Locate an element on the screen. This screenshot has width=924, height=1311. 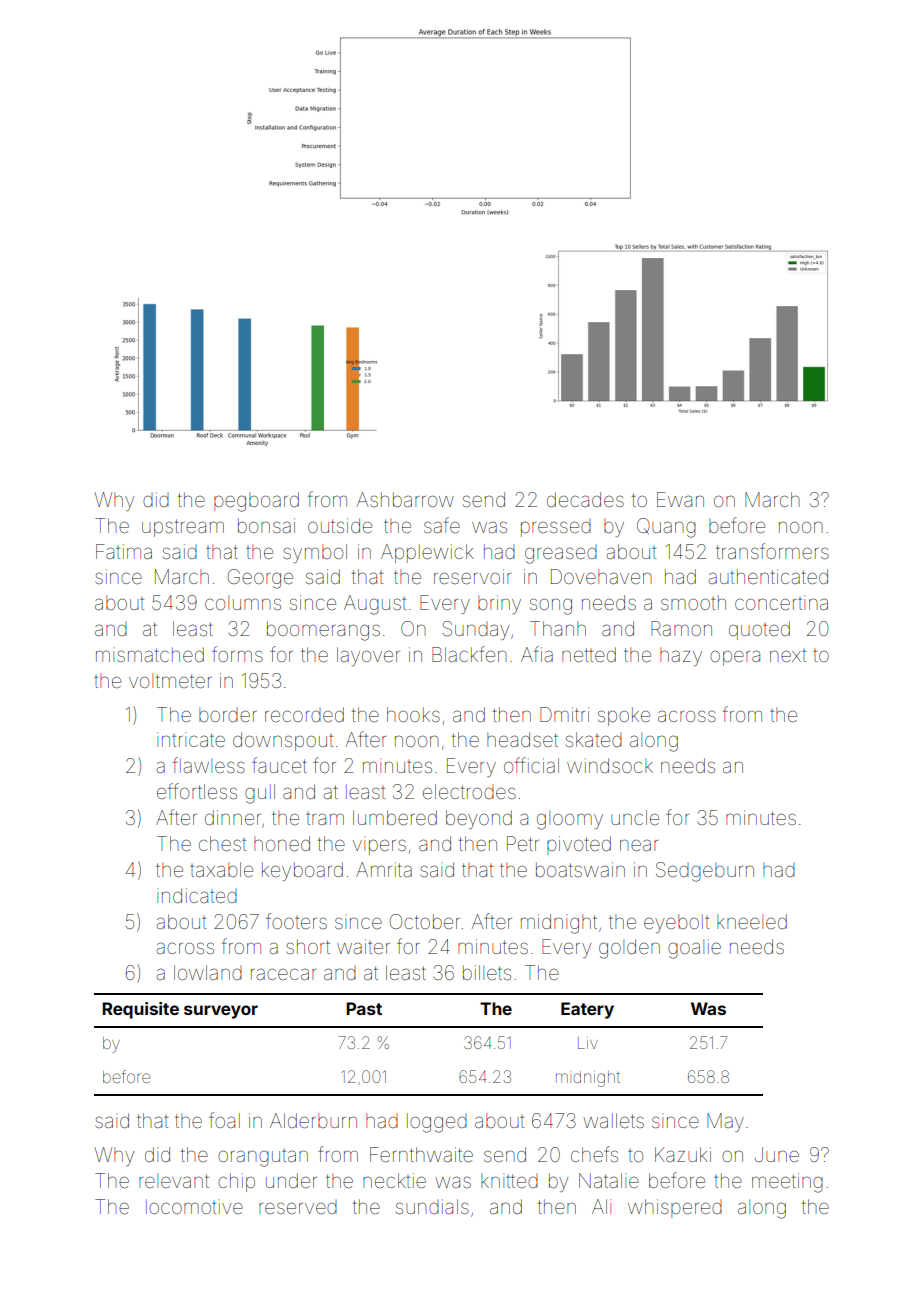
decades is located at coordinates (585, 499).
